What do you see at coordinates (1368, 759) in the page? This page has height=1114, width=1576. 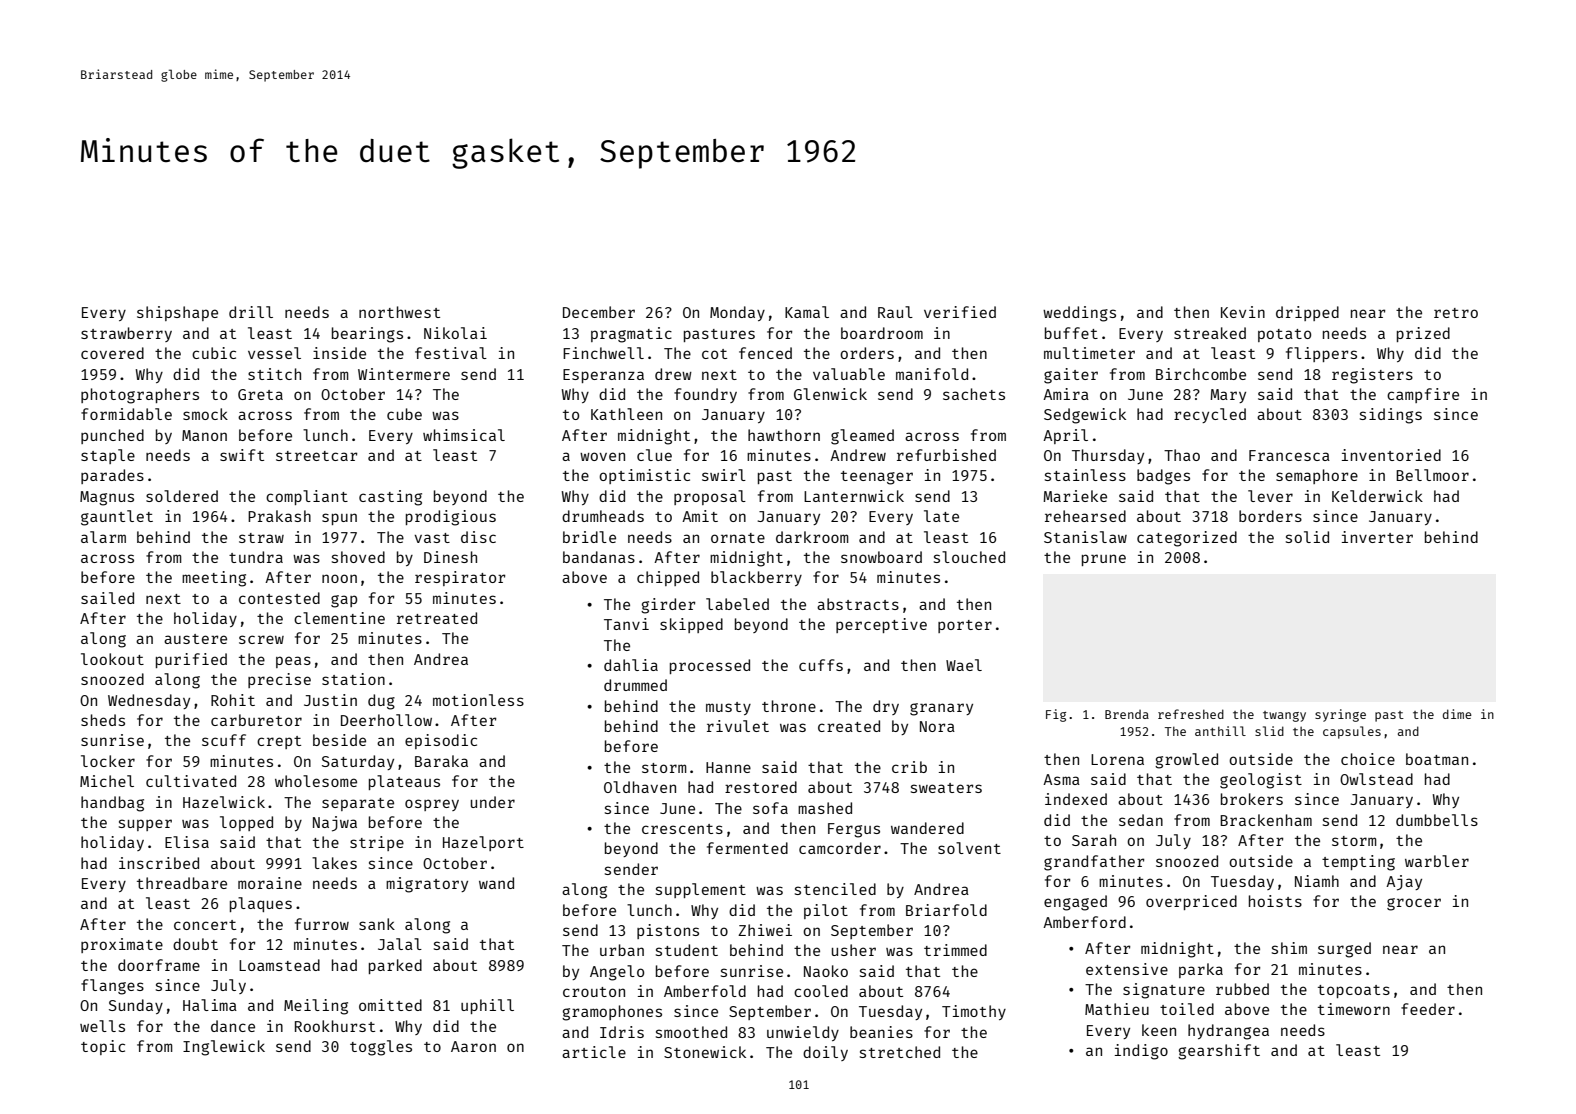 I see `choice` at bounding box center [1368, 759].
